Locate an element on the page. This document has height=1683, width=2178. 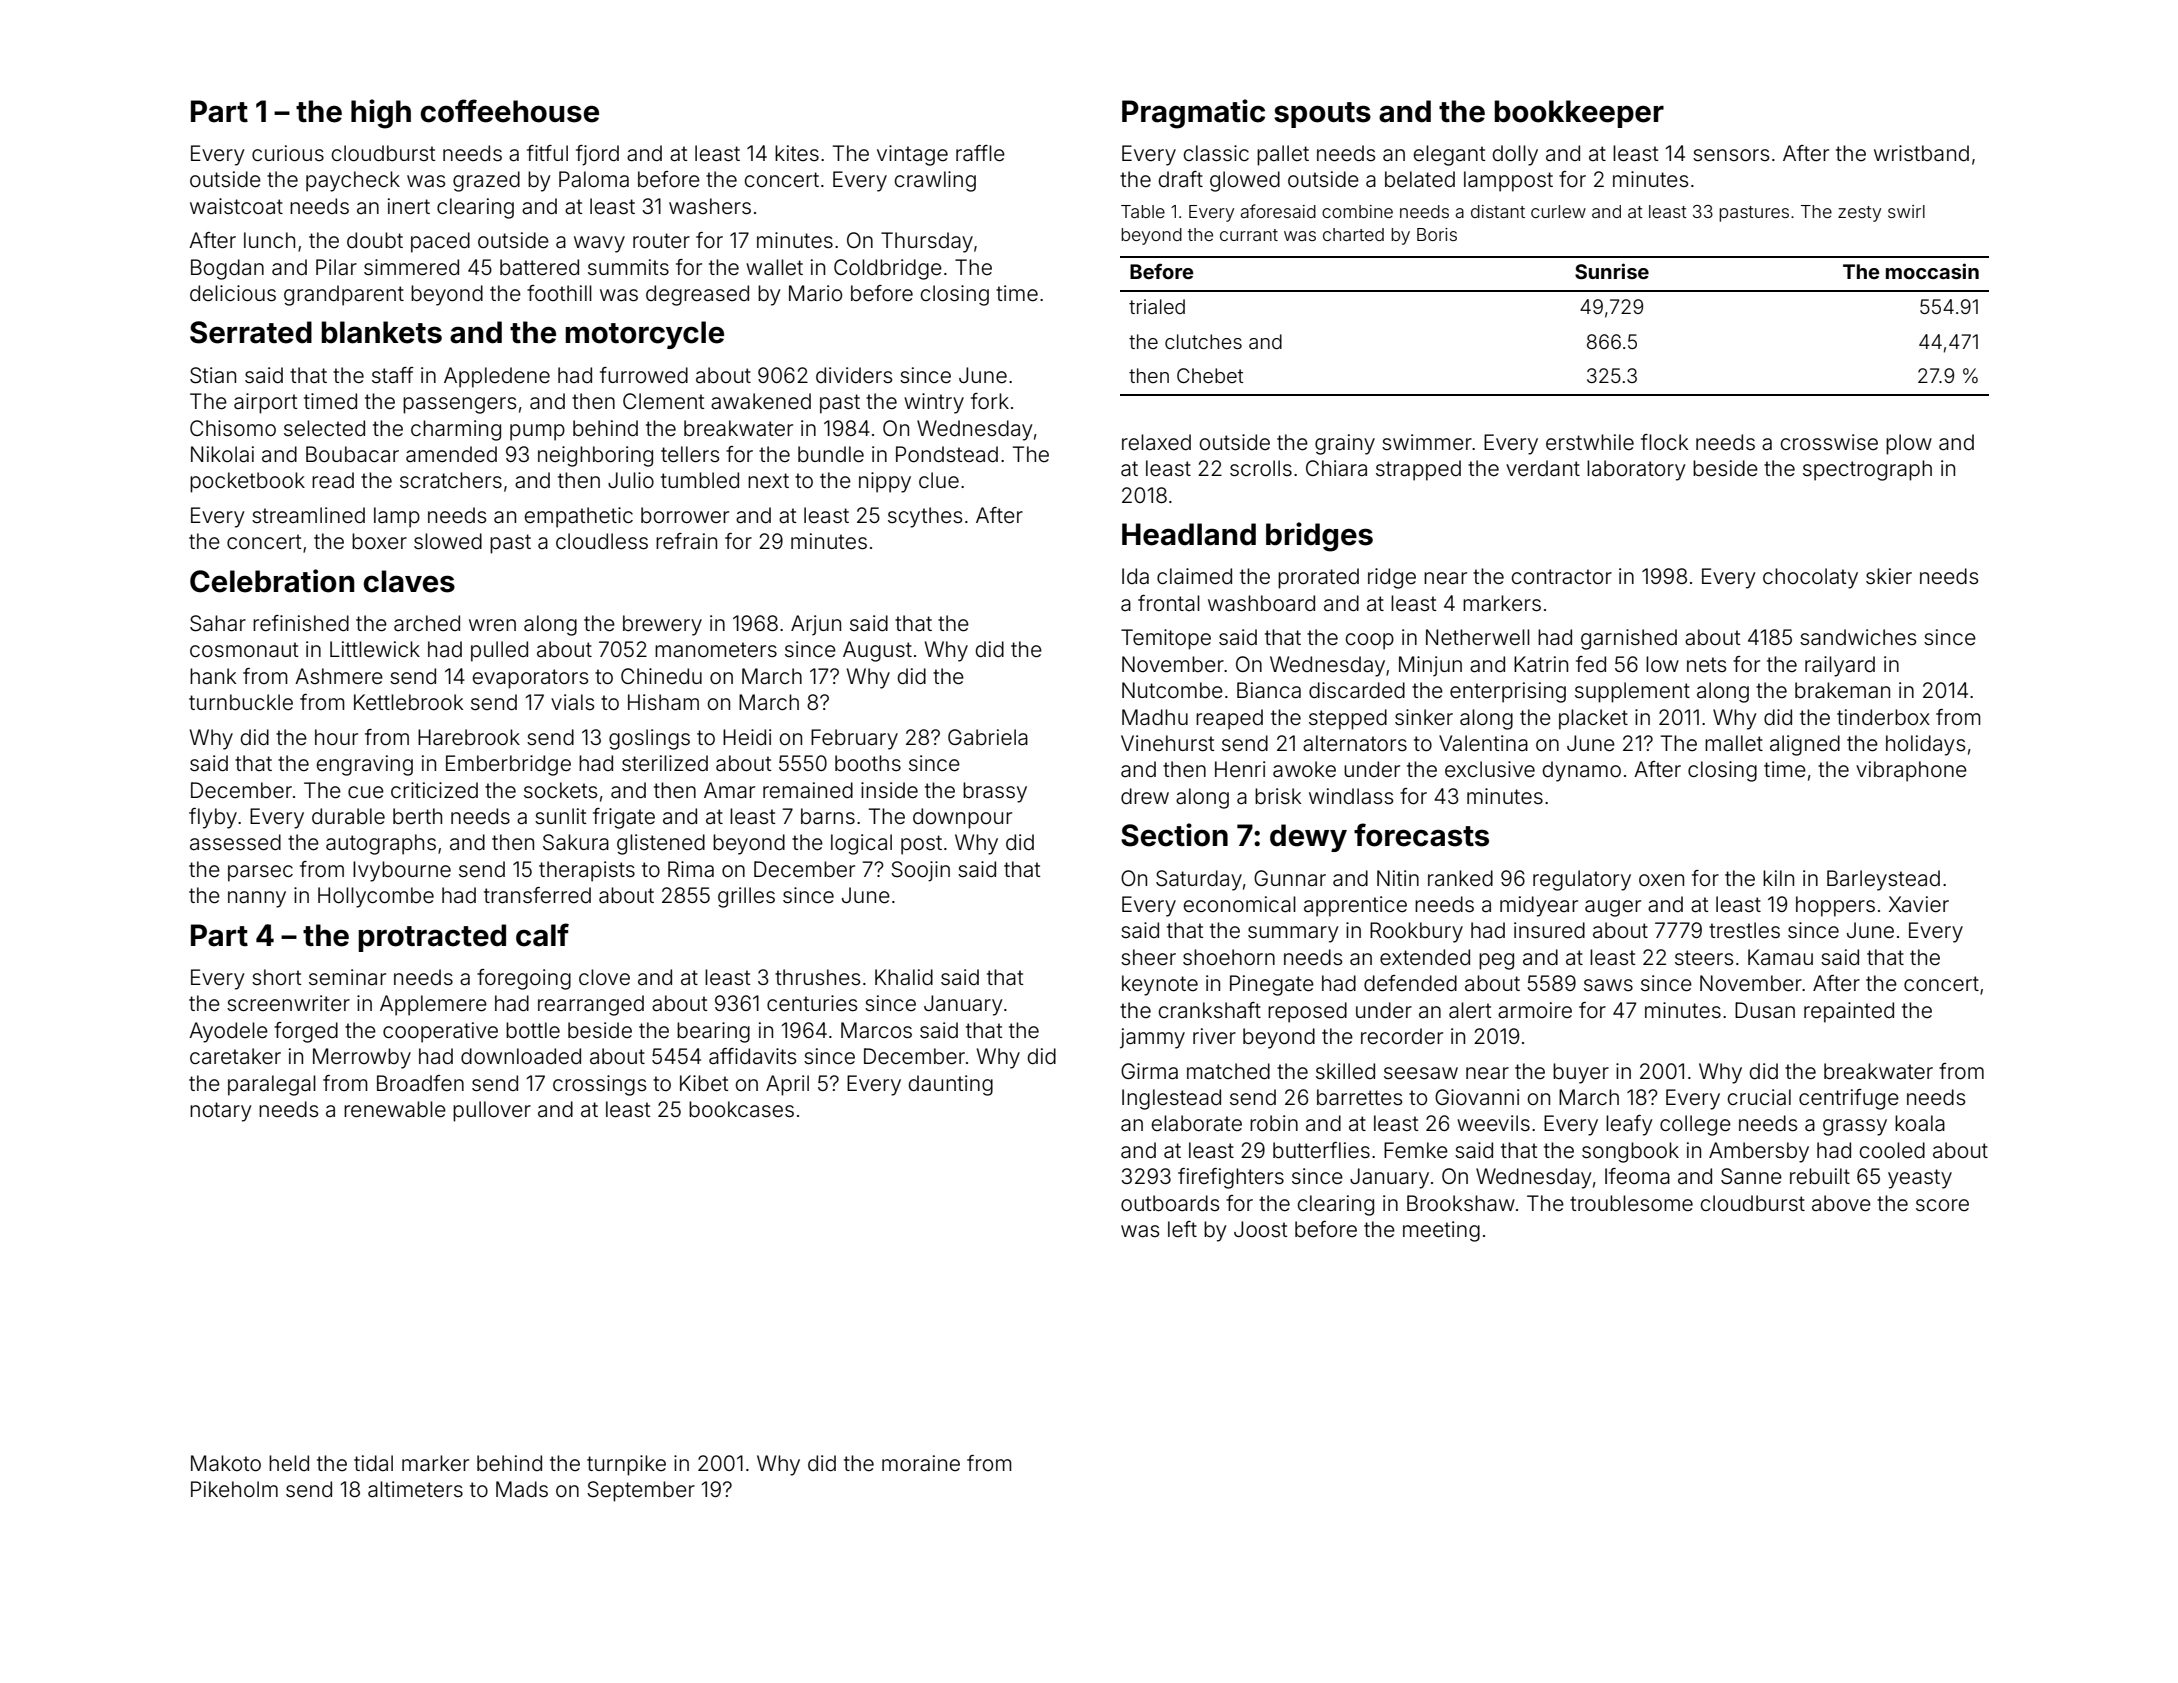
Bianca is located at coordinates (1269, 690).
